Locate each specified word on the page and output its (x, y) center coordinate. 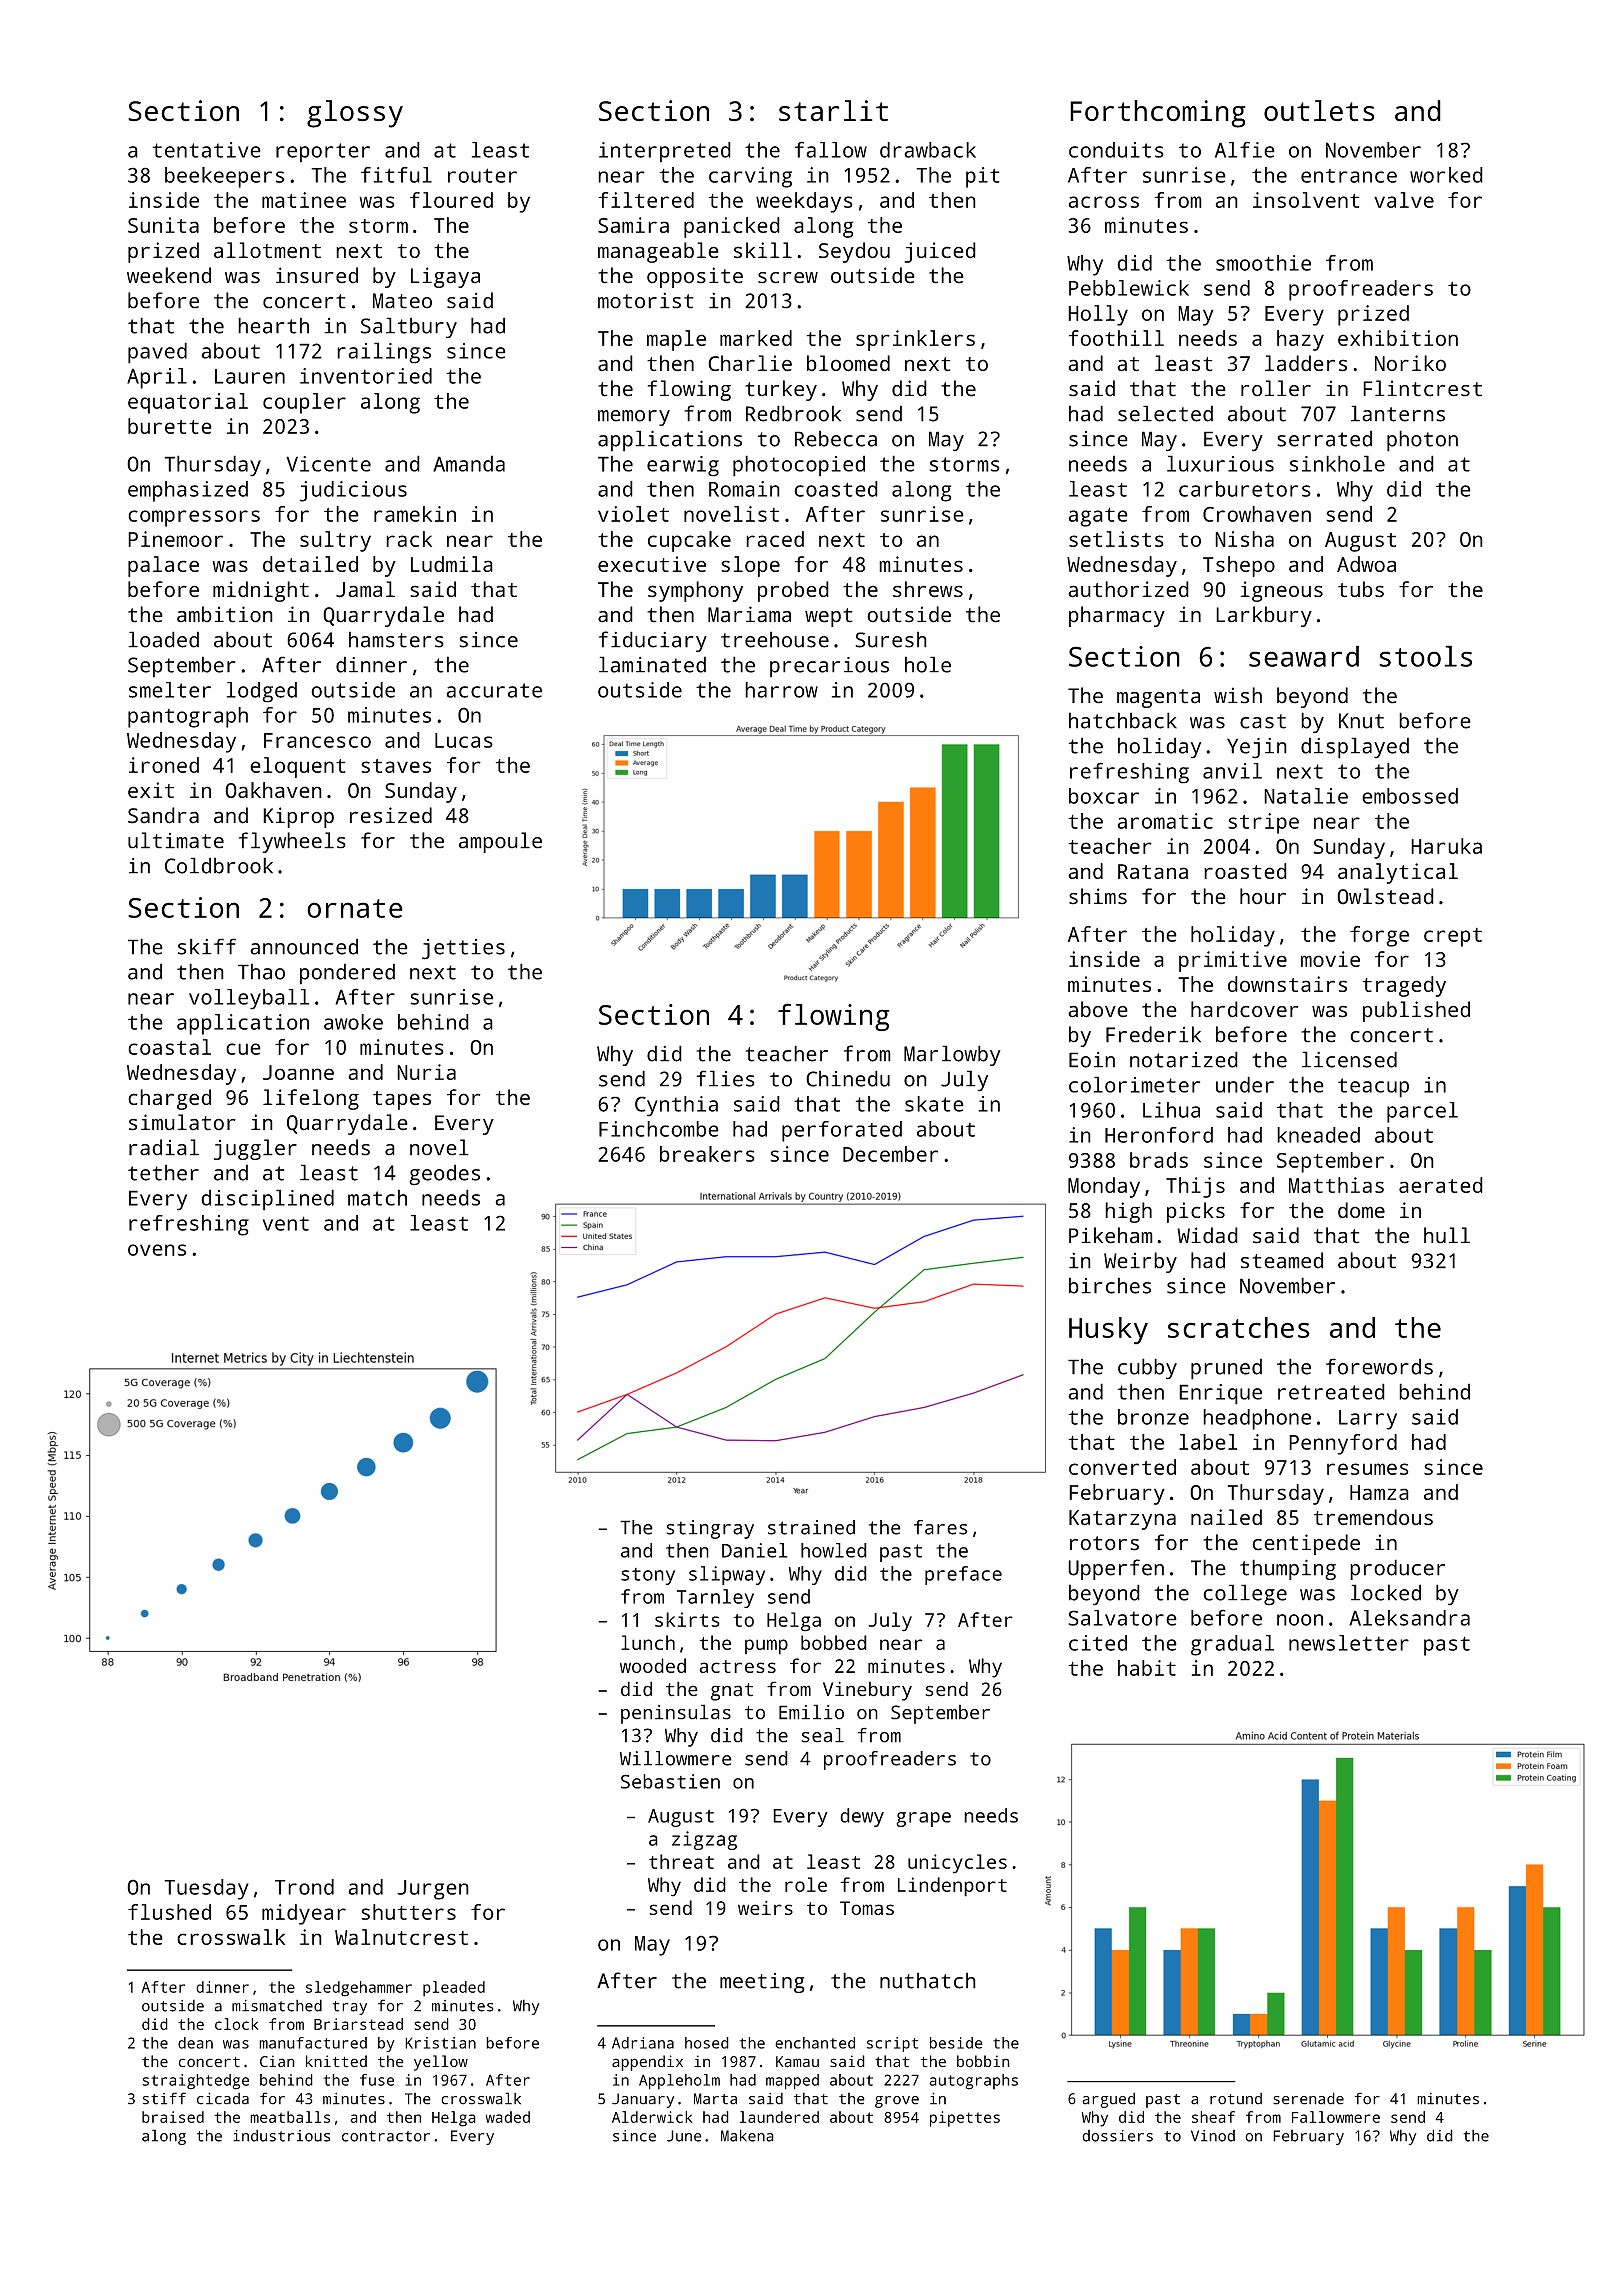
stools (1425, 656)
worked (1446, 175)
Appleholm (679, 2082)
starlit (833, 111)
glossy (355, 114)
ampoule (500, 842)
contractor (386, 2136)
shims (1098, 896)
